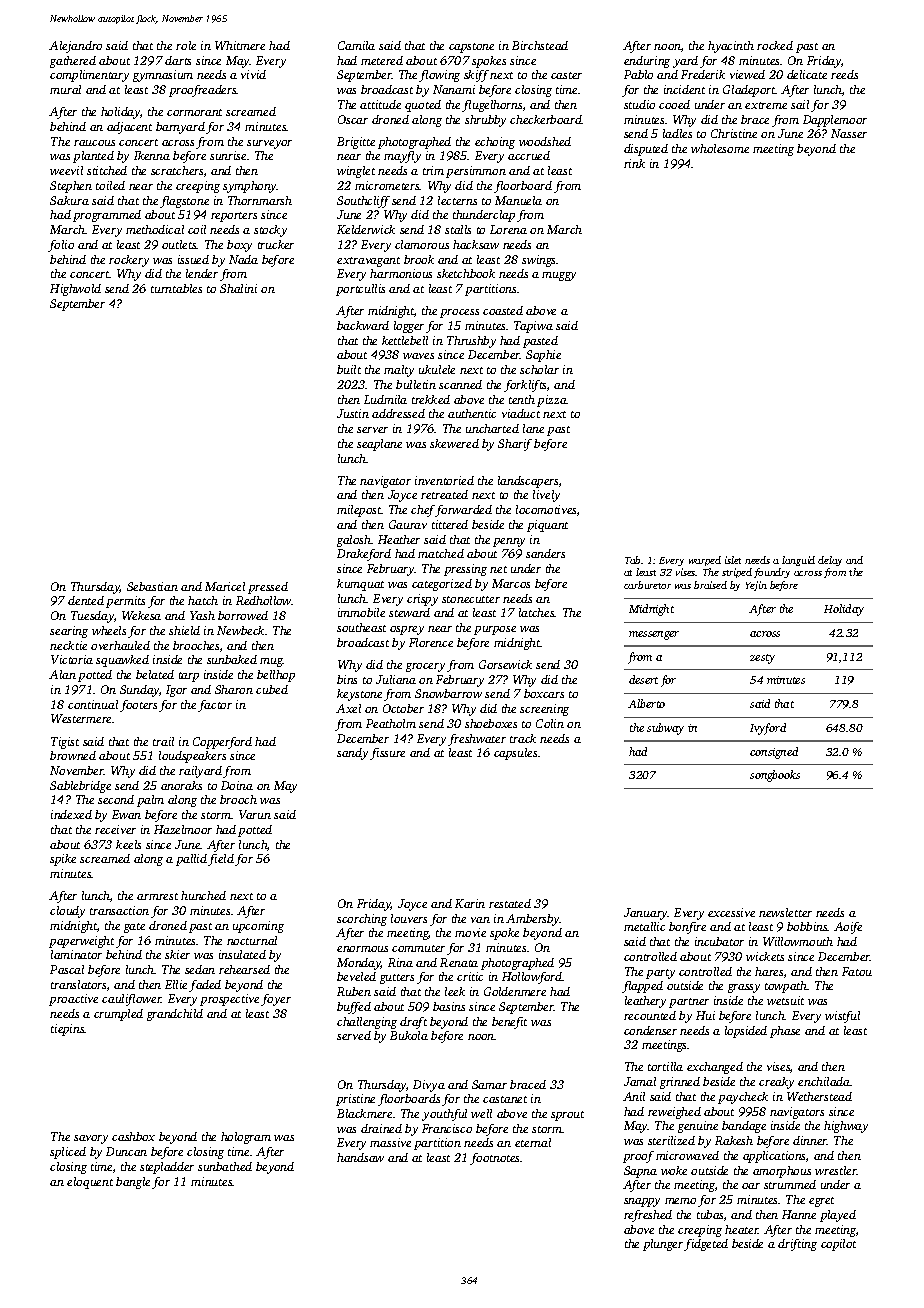 This page has height=1308, width=924. Describe the element at coordinates (167, 1168) in the page. I see `stepladder` at that location.
